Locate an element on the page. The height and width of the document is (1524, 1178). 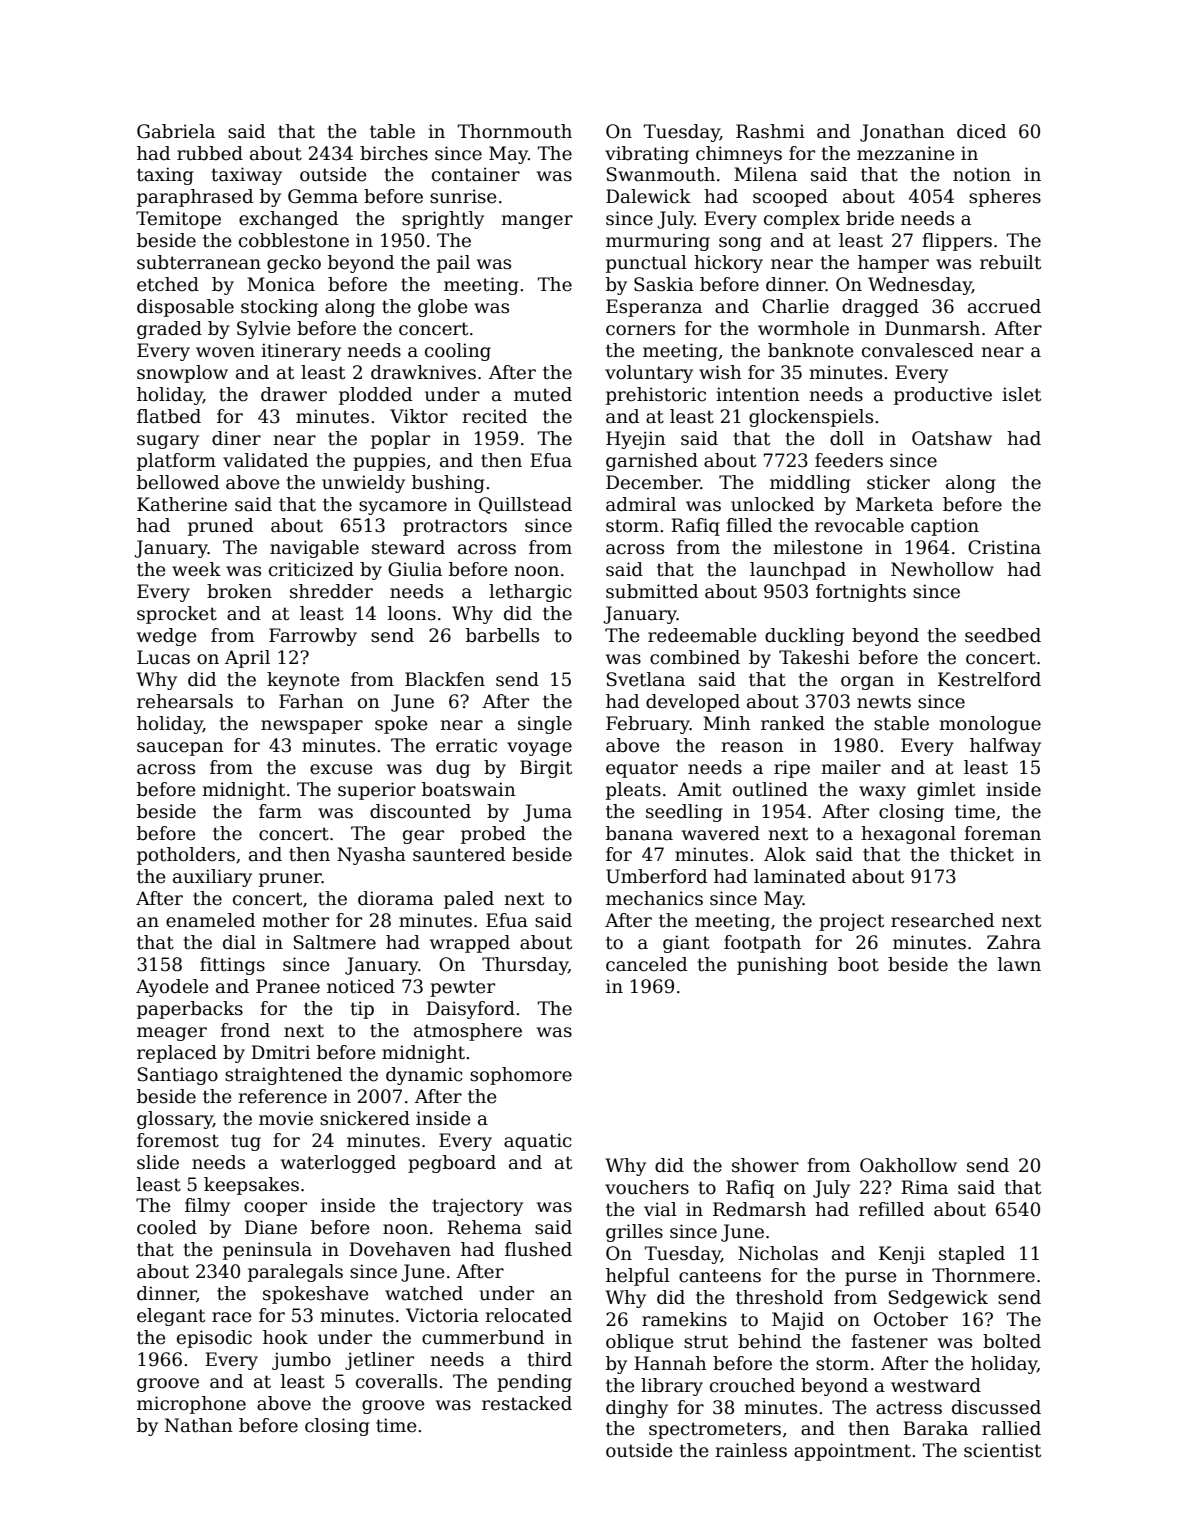
itinerary is located at coordinates (301, 352).
